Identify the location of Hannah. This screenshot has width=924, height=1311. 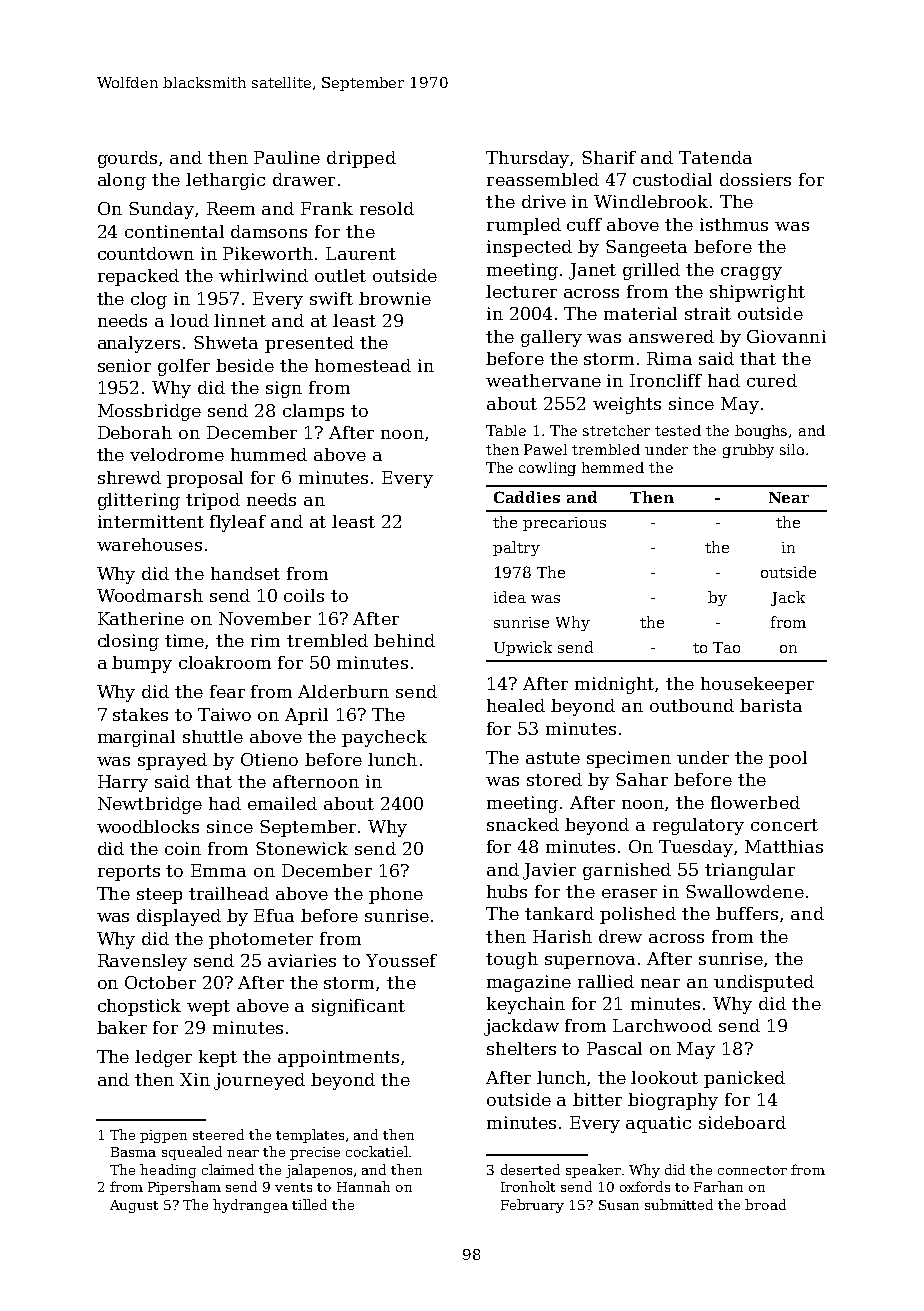
(363, 1186).
